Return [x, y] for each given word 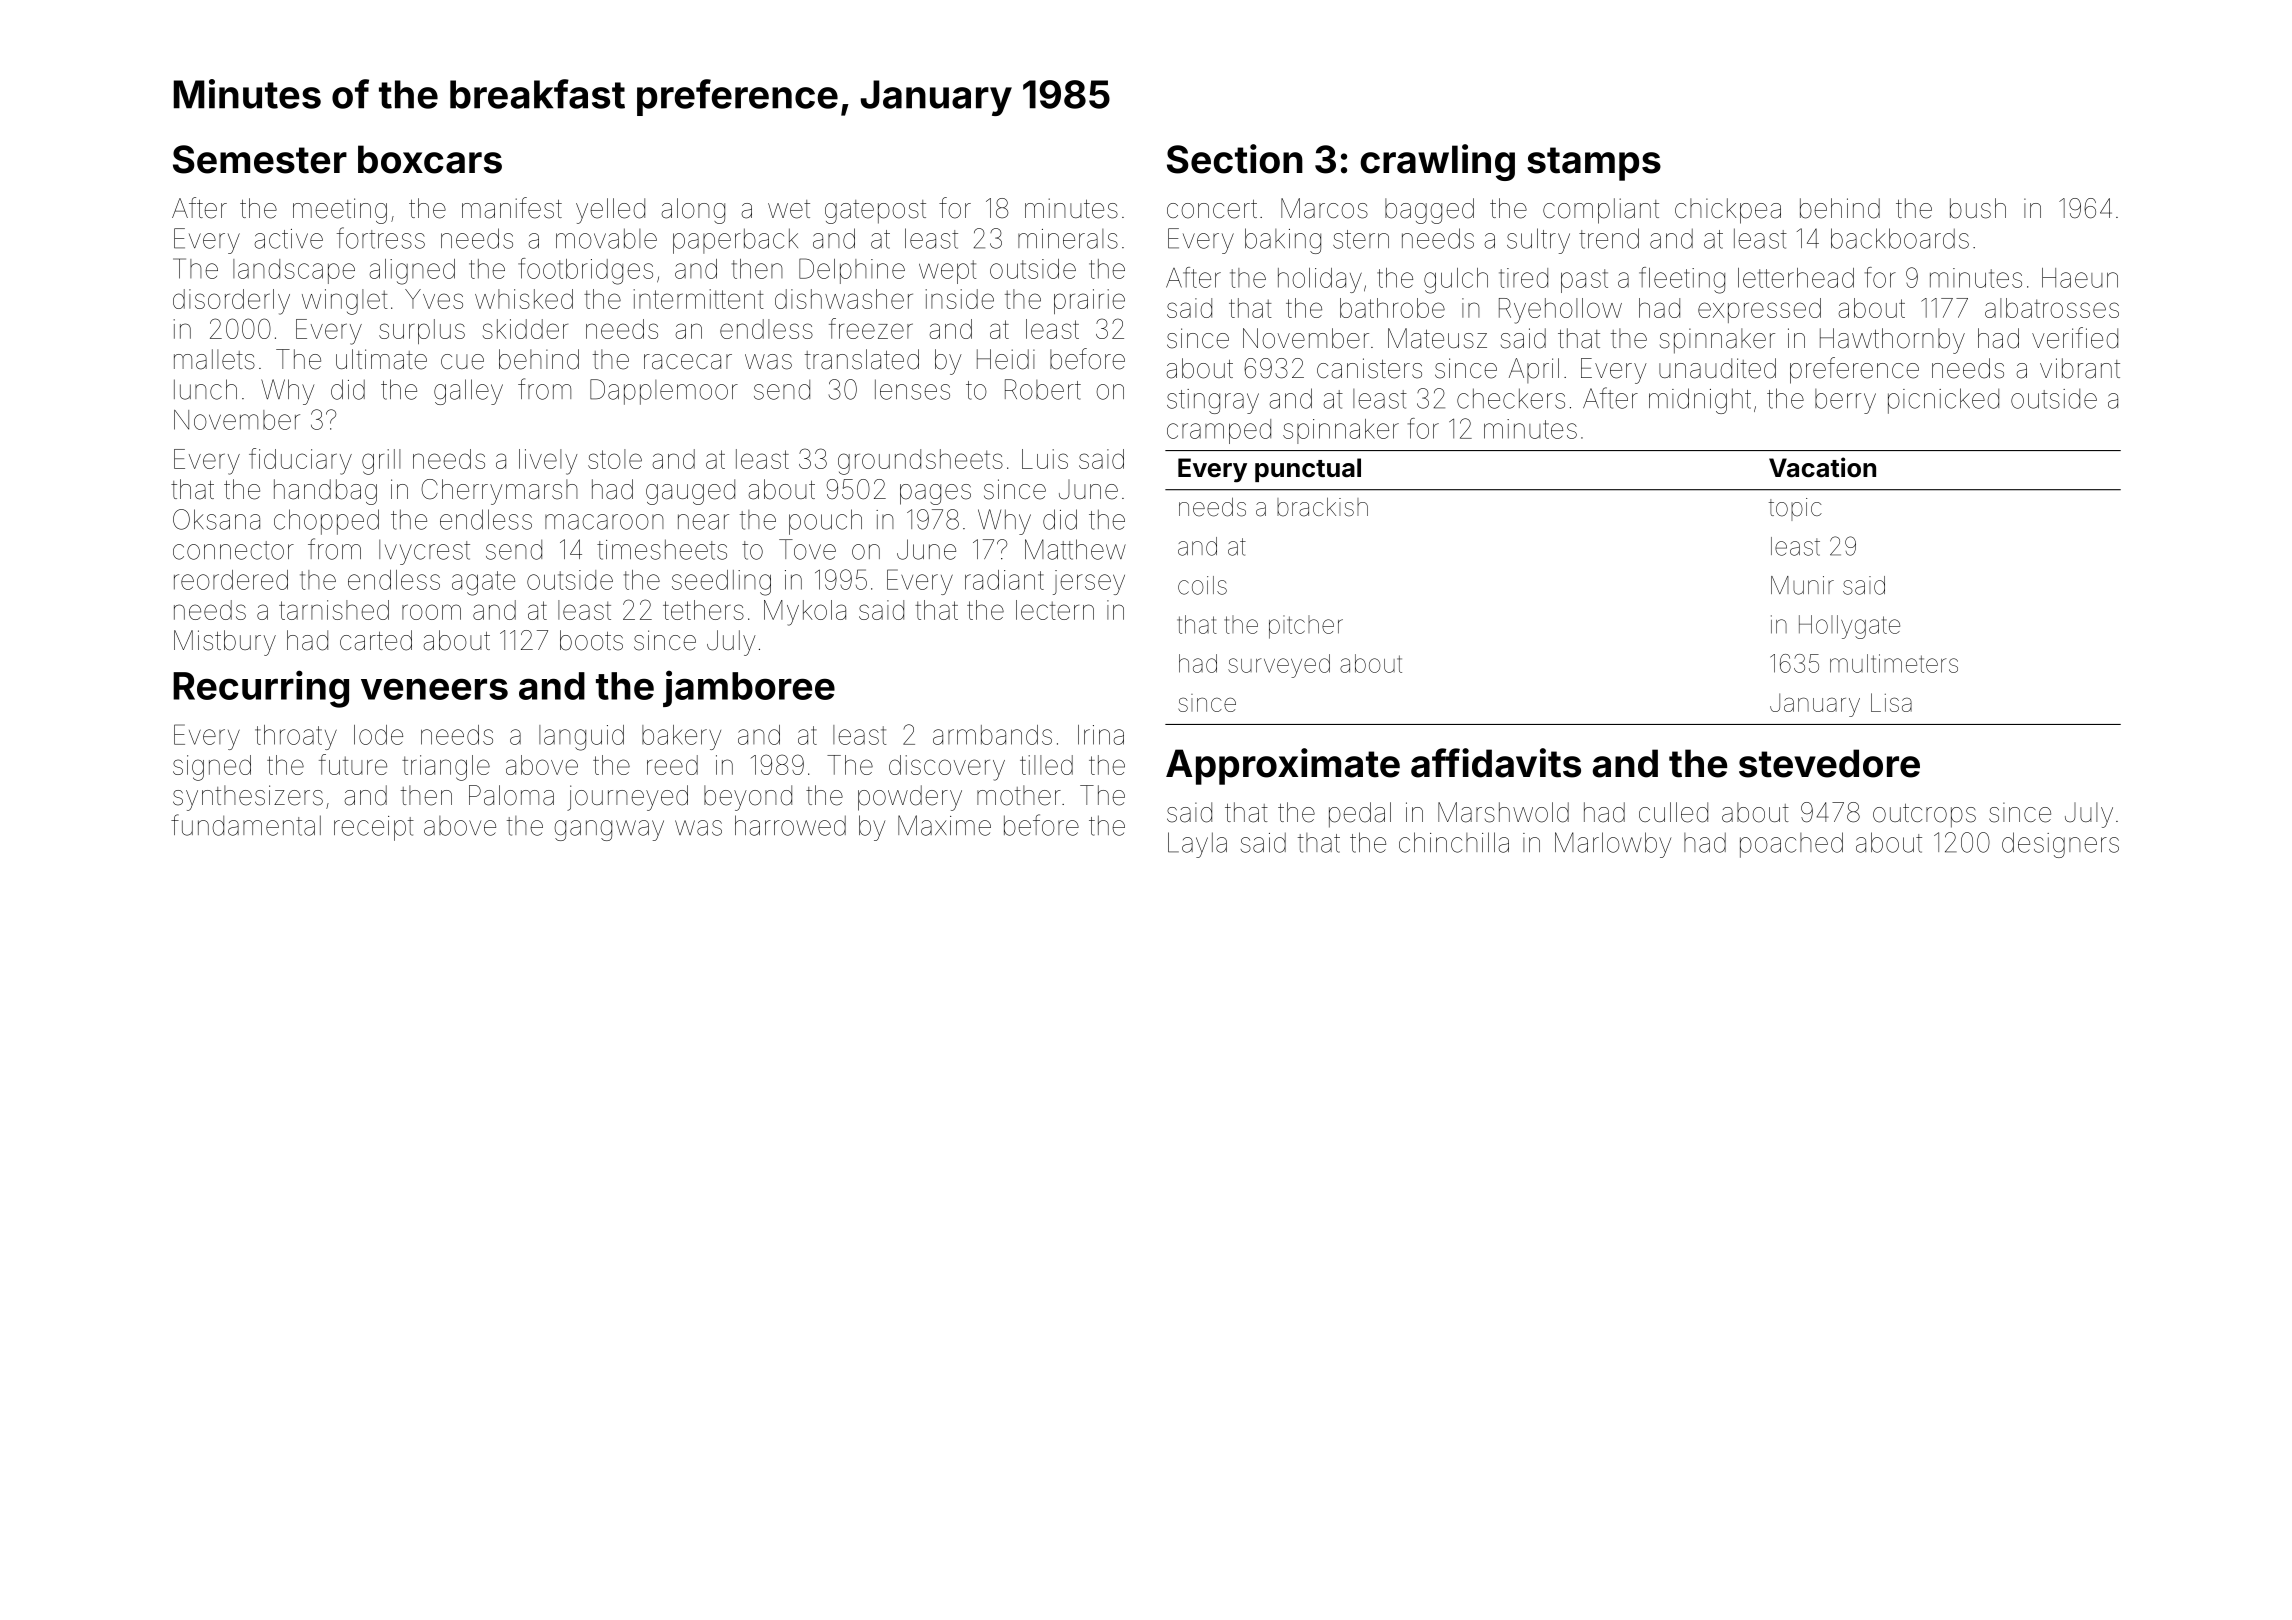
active [288, 239]
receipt [374, 828]
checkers [1511, 398]
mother [1019, 795]
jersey [1089, 582]
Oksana [216, 519]
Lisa [1891, 702]
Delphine [852, 271]
